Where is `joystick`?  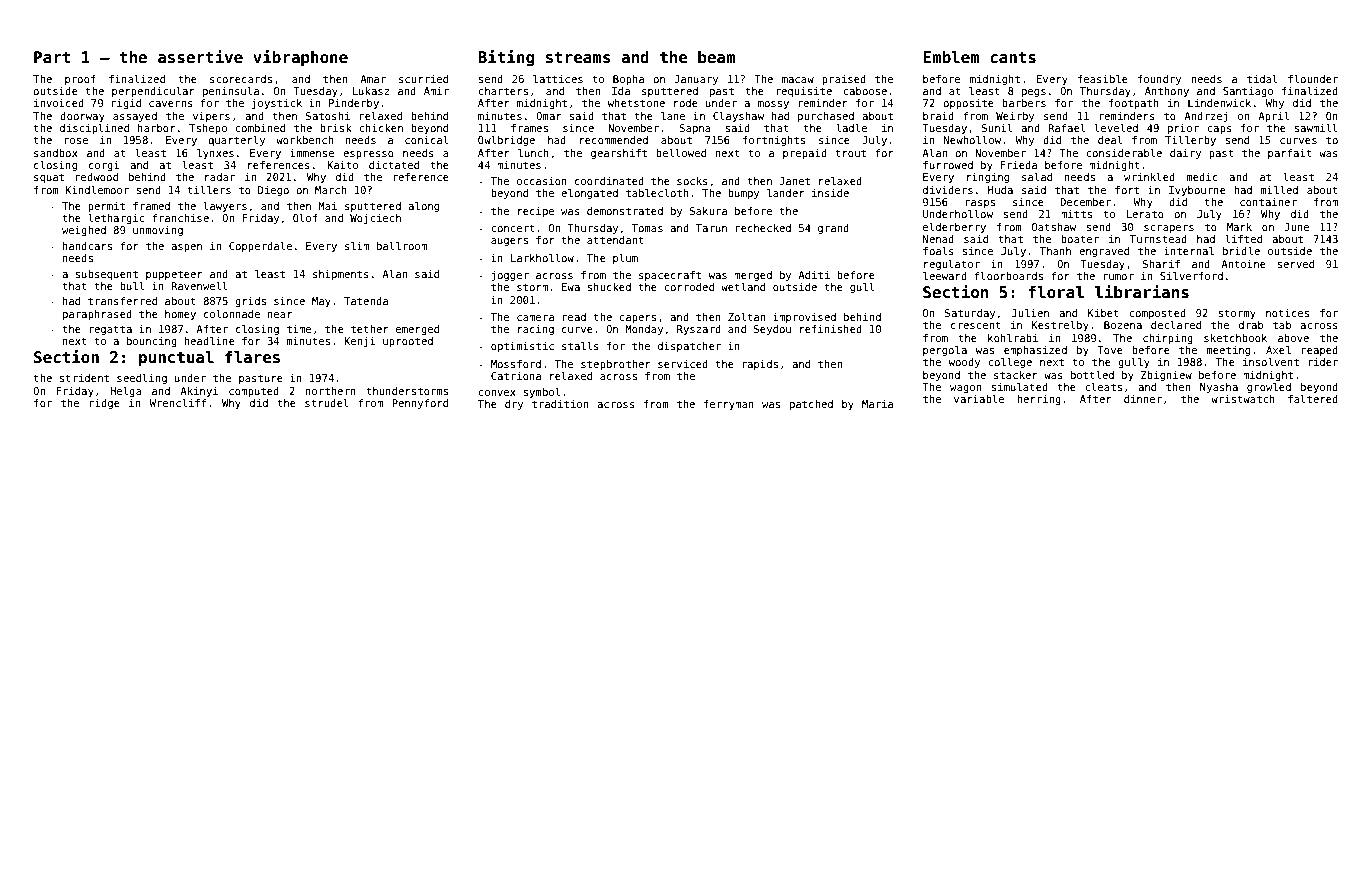 joystick is located at coordinates (277, 104).
